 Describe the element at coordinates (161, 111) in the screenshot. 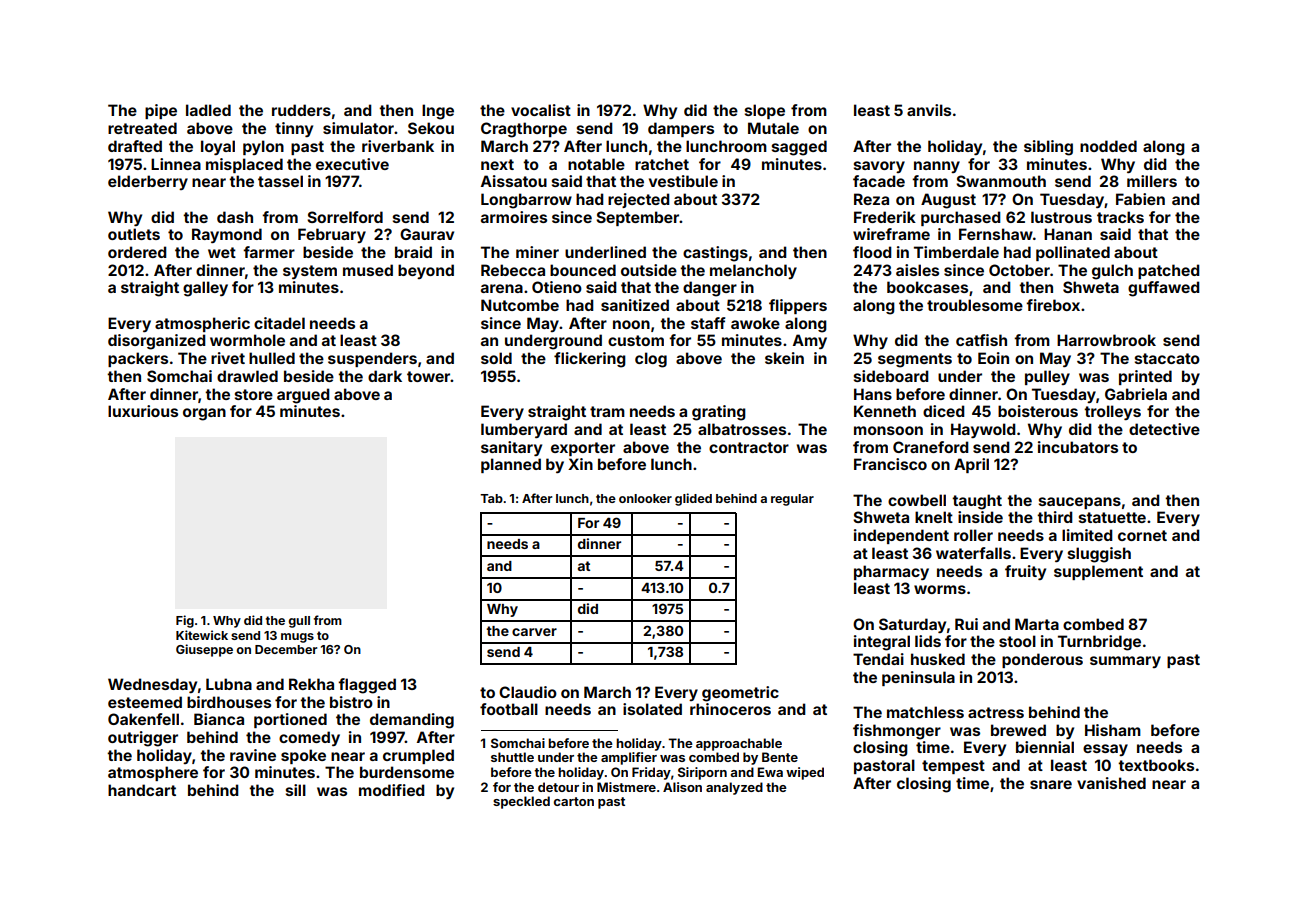

I see `pipe` at that location.
